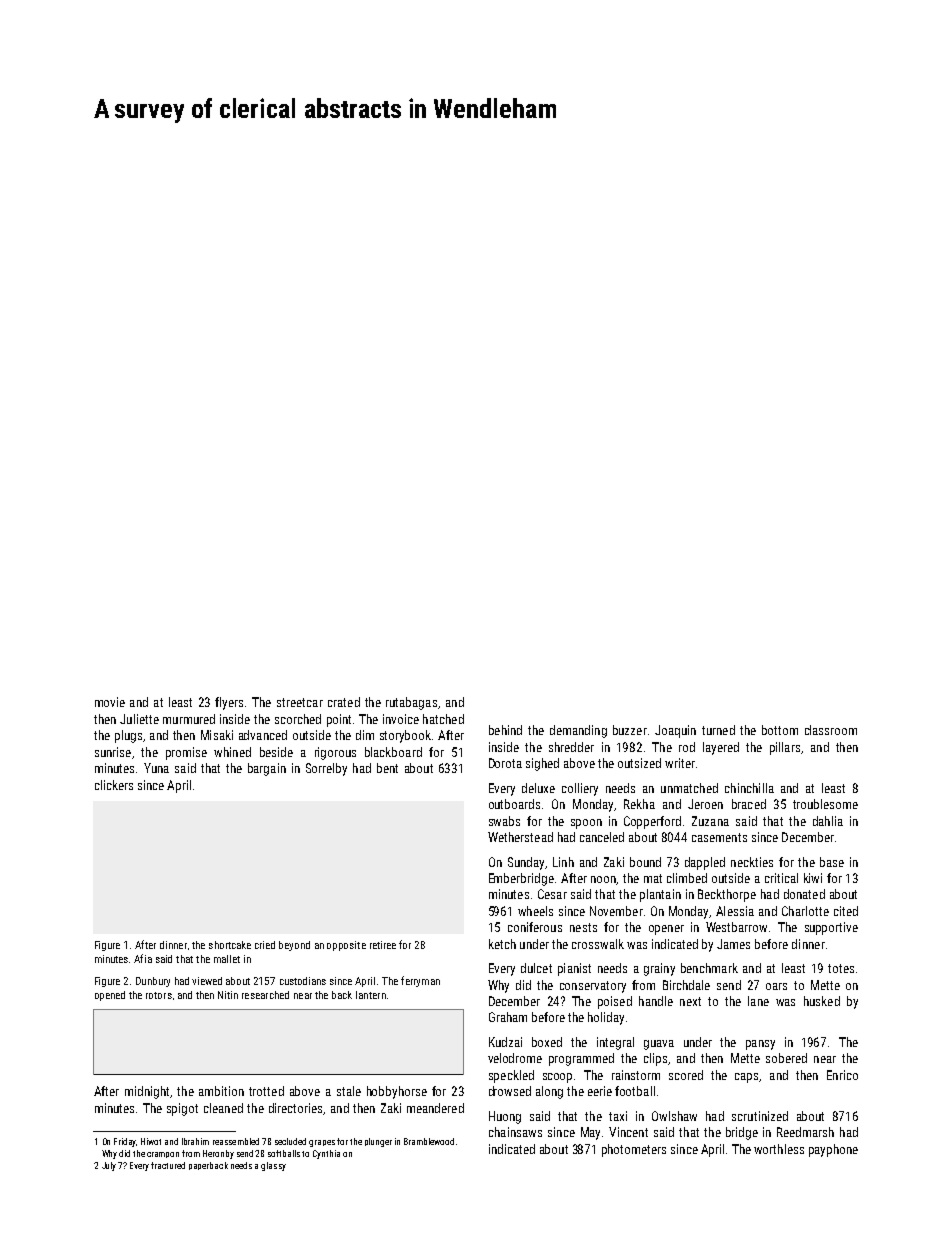  I want to click on Graham, so click(508, 1017).
